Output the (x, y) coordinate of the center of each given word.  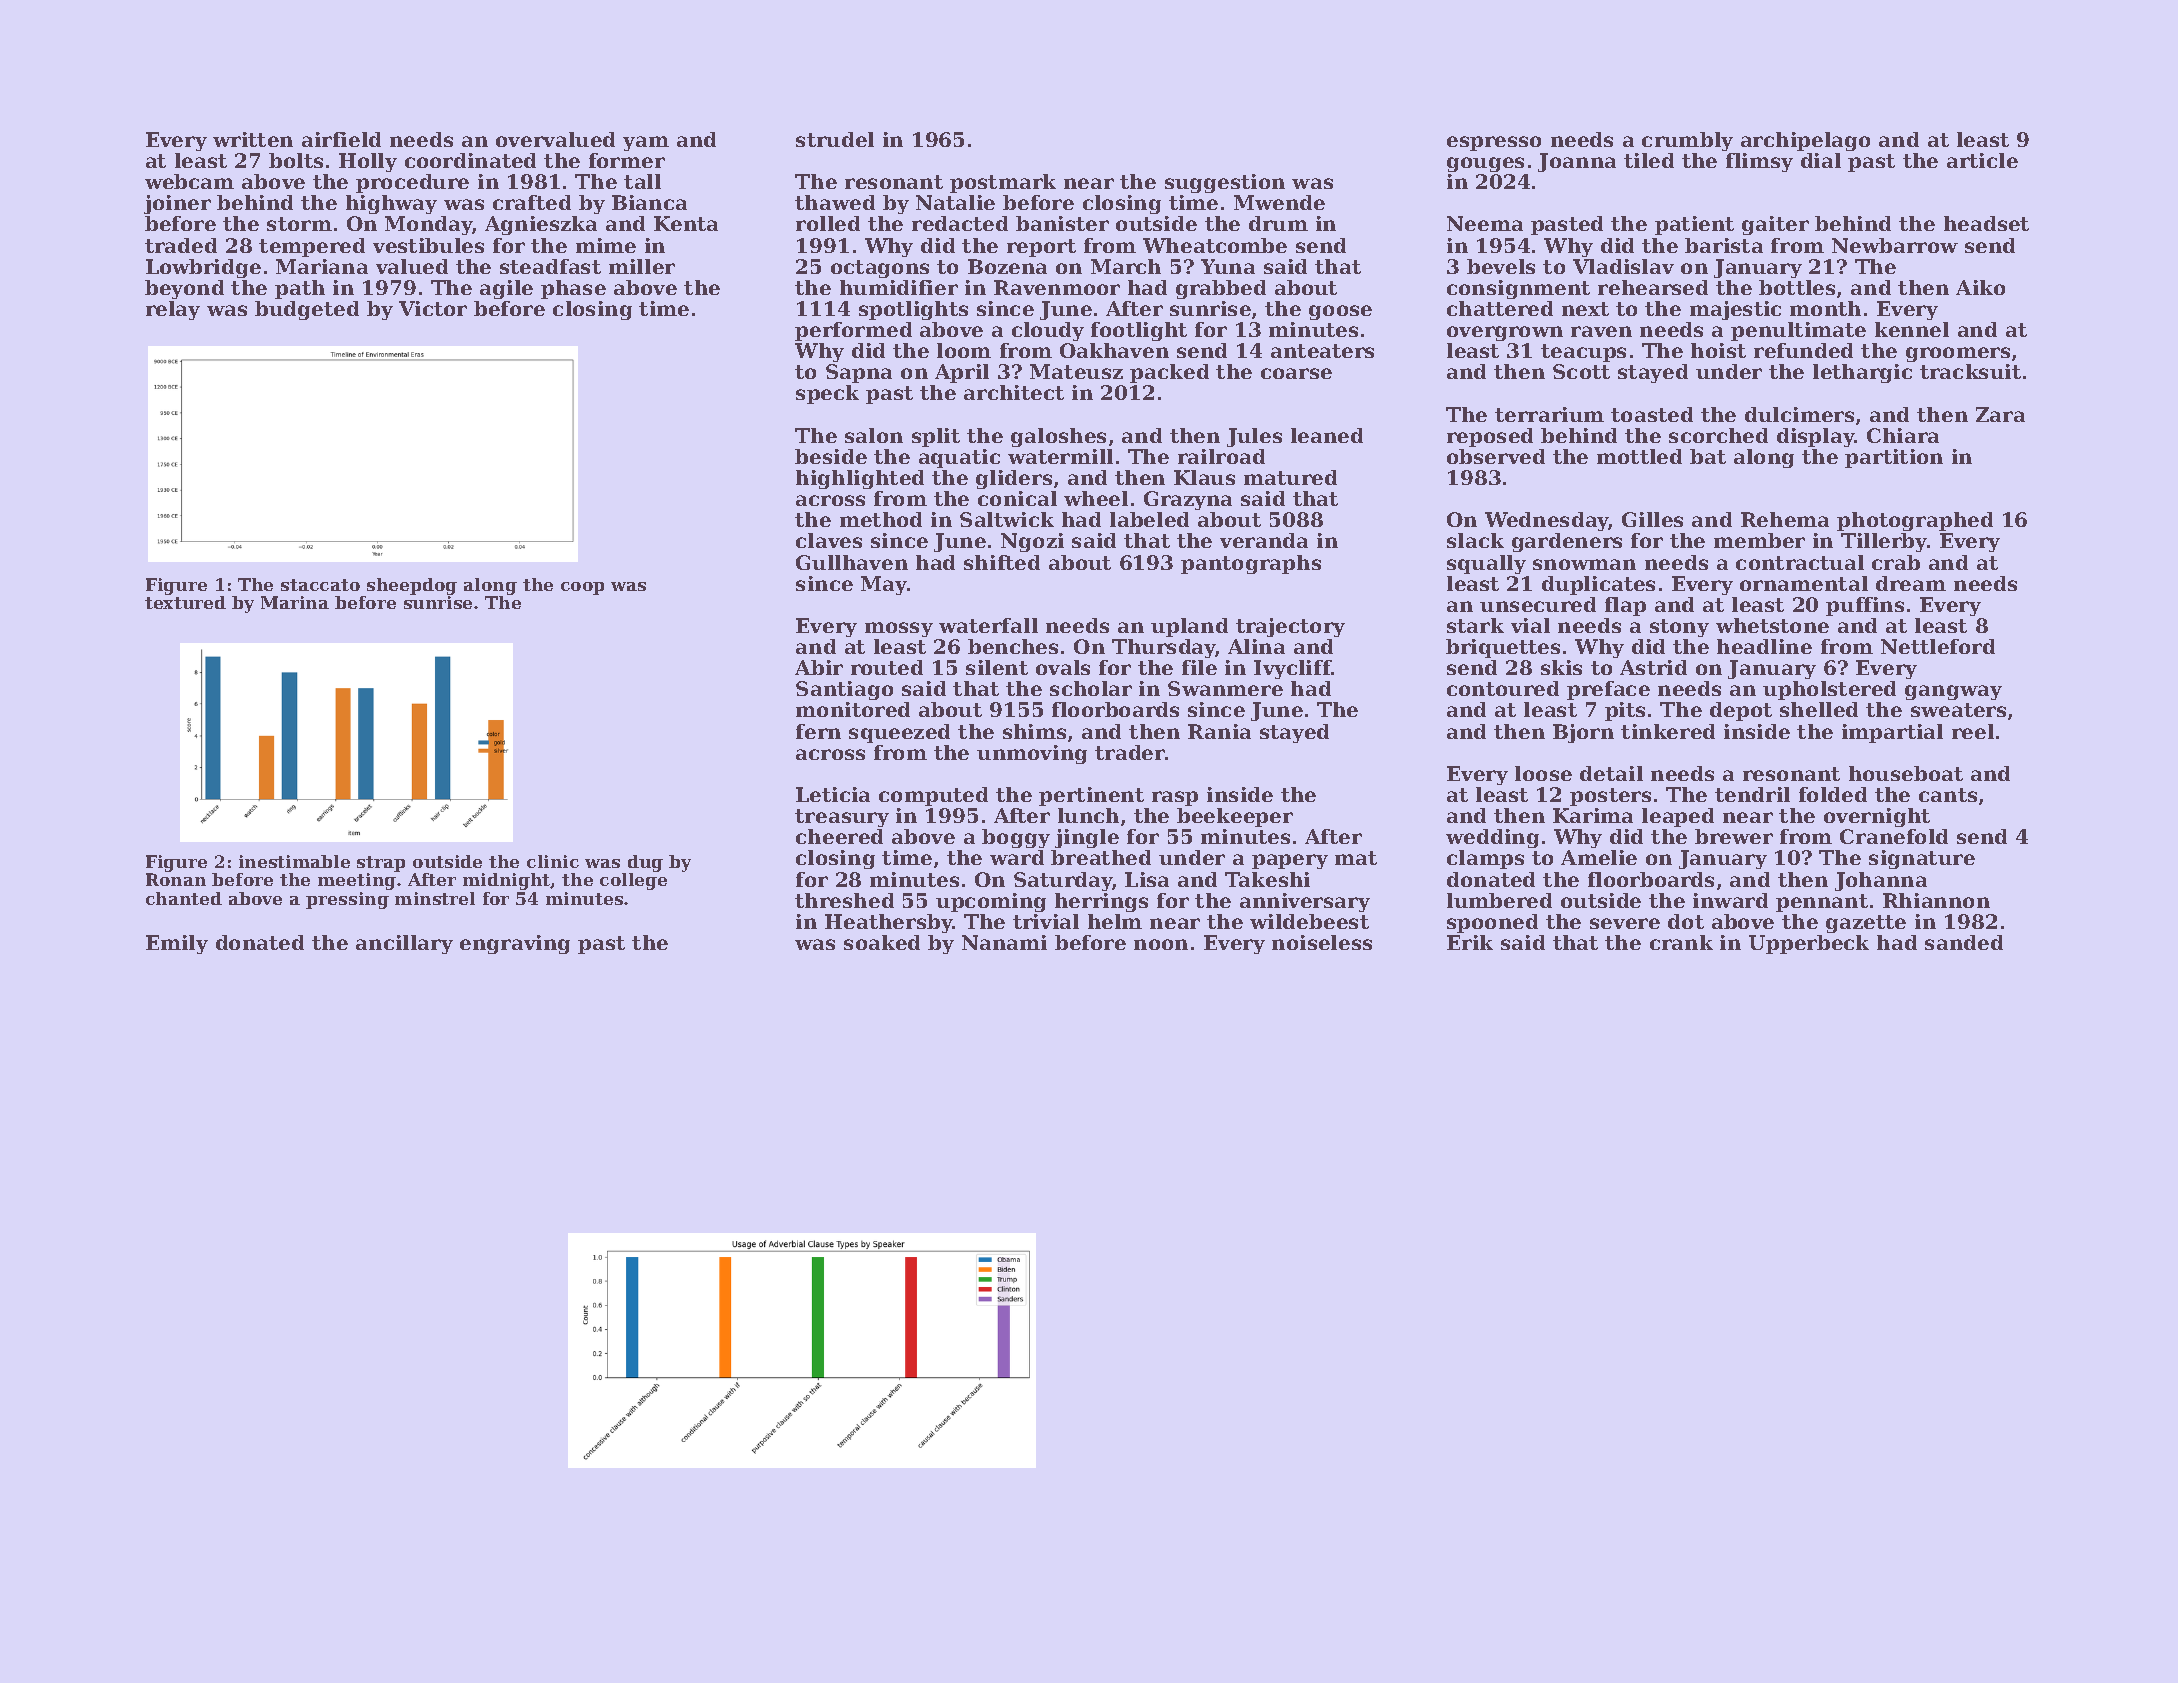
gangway (1953, 692)
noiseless (1322, 942)
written (253, 139)
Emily (177, 944)
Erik (1470, 942)
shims (1034, 731)
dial (1821, 160)
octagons (880, 269)
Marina (295, 602)
